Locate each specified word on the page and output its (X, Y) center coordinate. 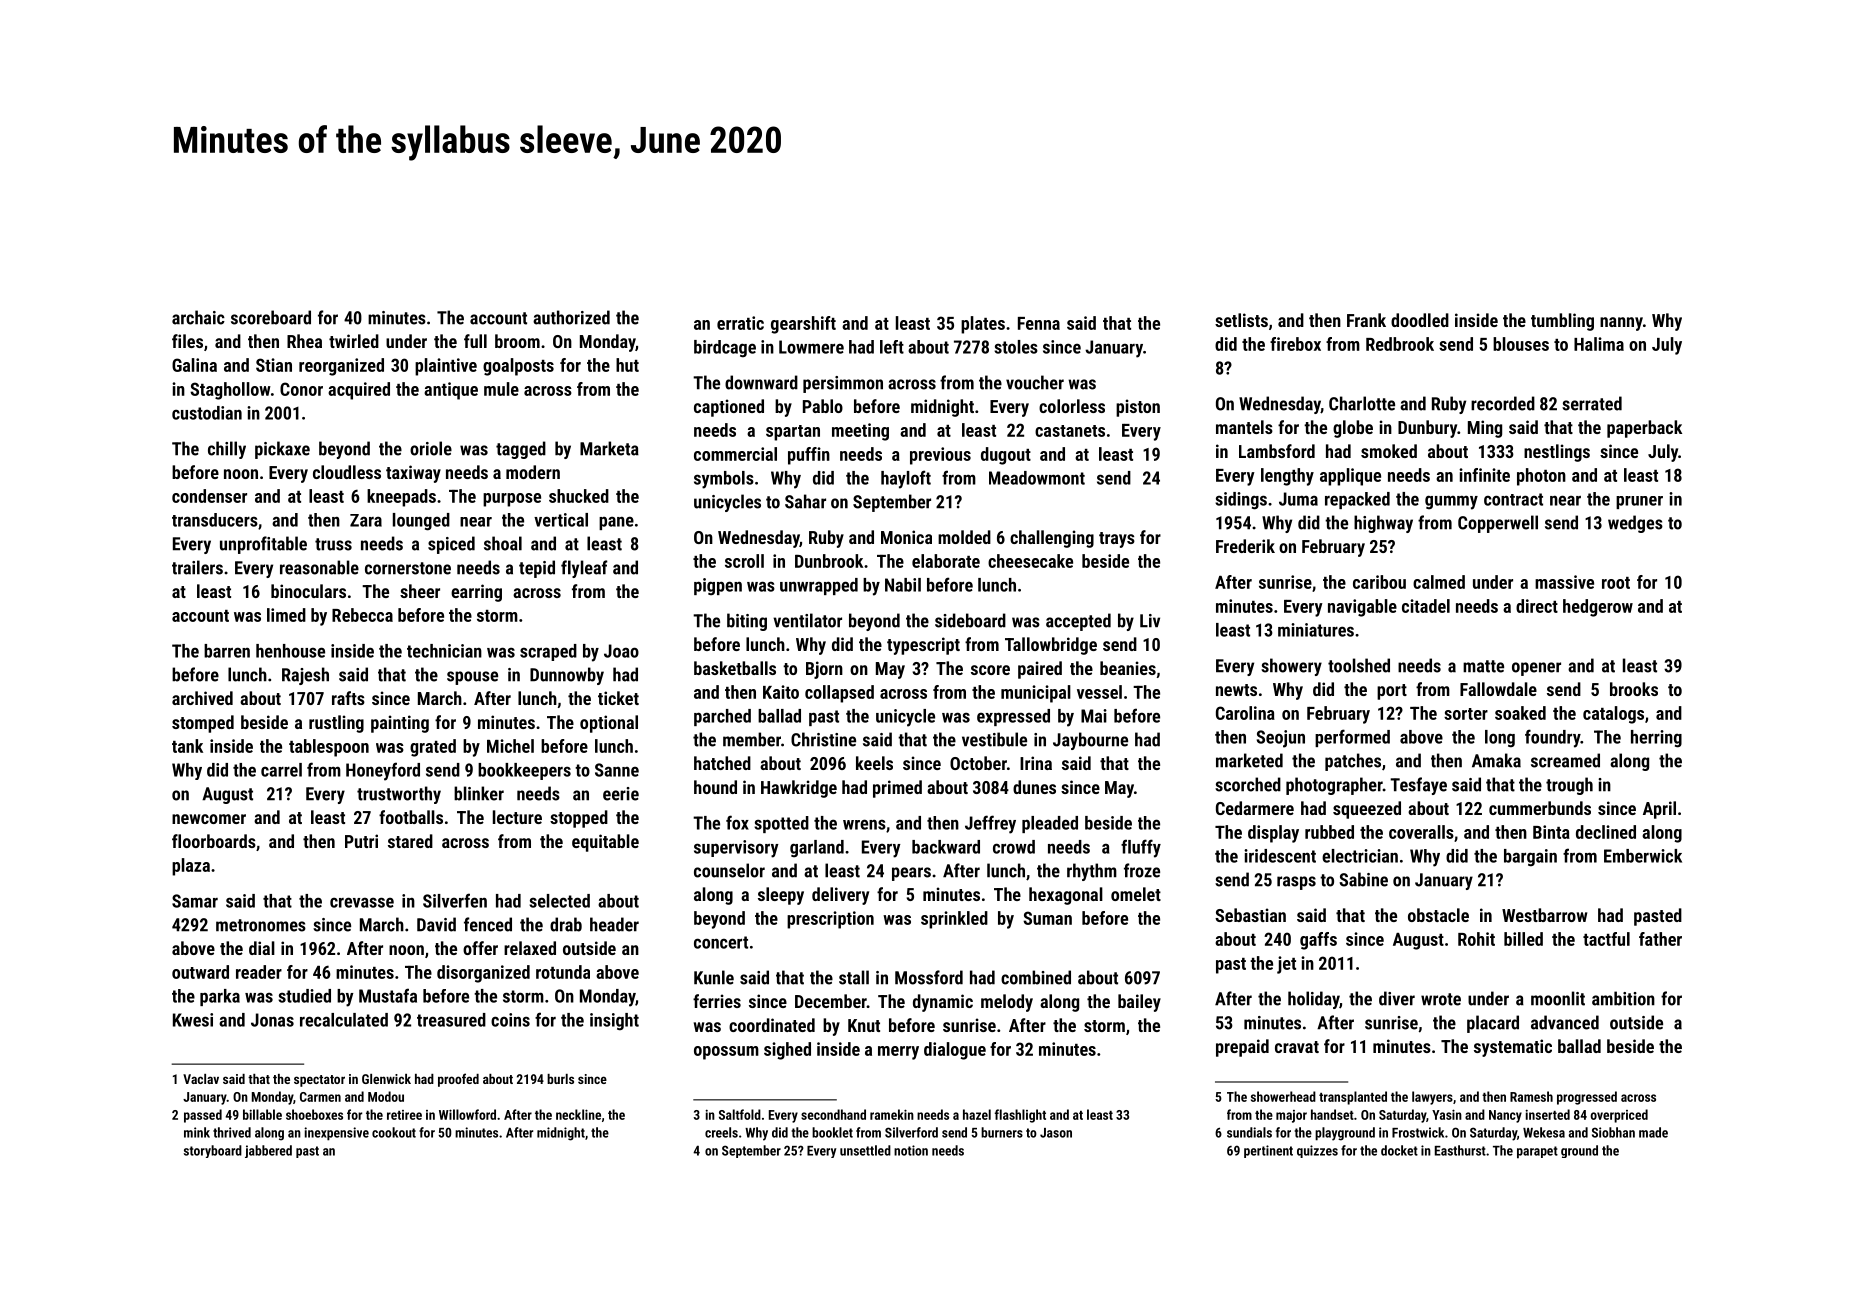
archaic (198, 317)
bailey (1139, 1003)
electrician (1360, 856)
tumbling (1562, 322)
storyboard (213, 1151)
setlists (1241, 320)
